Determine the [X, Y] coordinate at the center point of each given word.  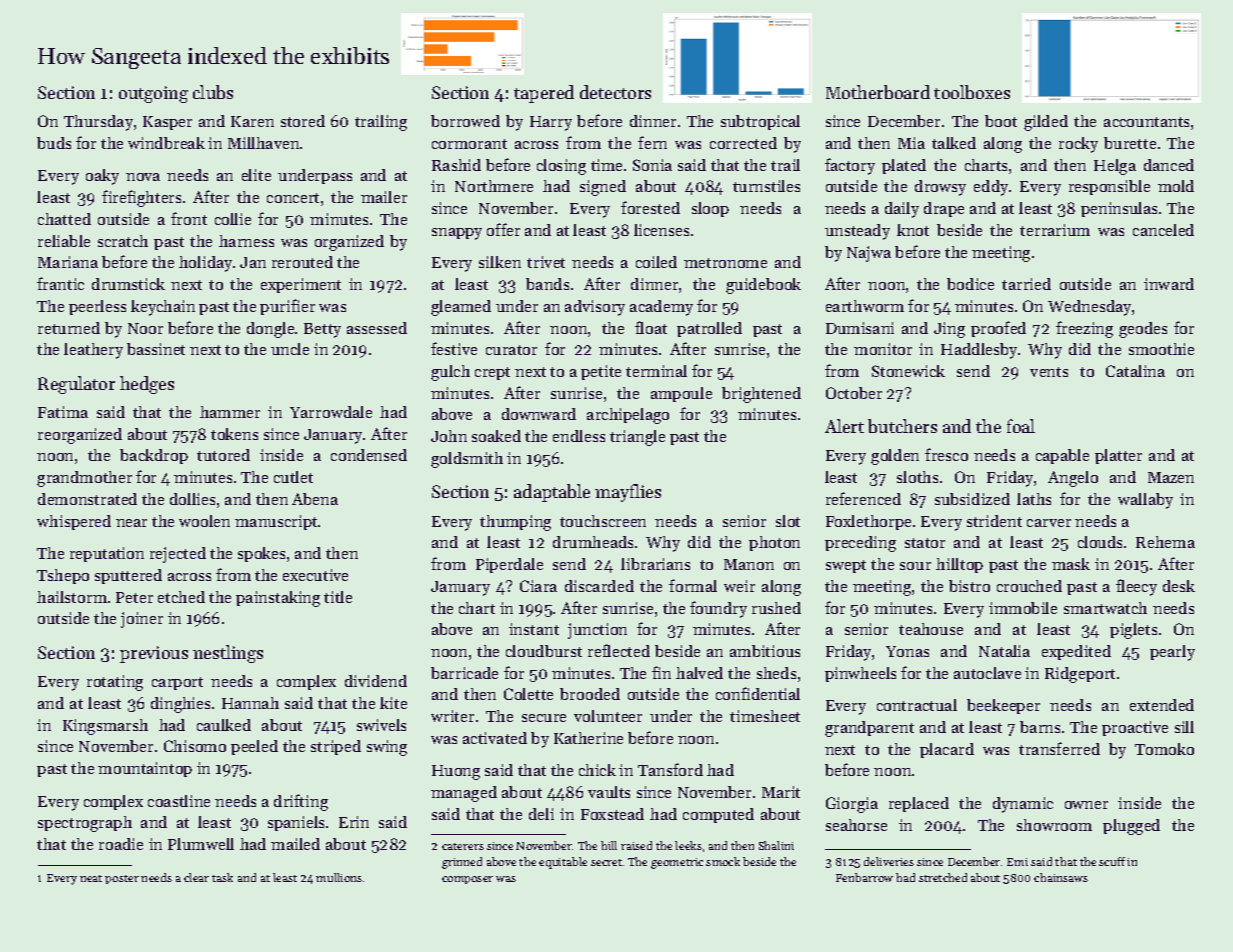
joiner [142, 620]
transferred [1059, 748]
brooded [590, 694]
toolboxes [972, 92]
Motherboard [878, 92]
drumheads [593, 542]
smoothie [1161, 349]
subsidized [972, 499]
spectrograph [85, 824]
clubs [213, 92]
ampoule [681, 394]
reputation [107, 554]
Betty [322, 330]
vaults [609, 792]
